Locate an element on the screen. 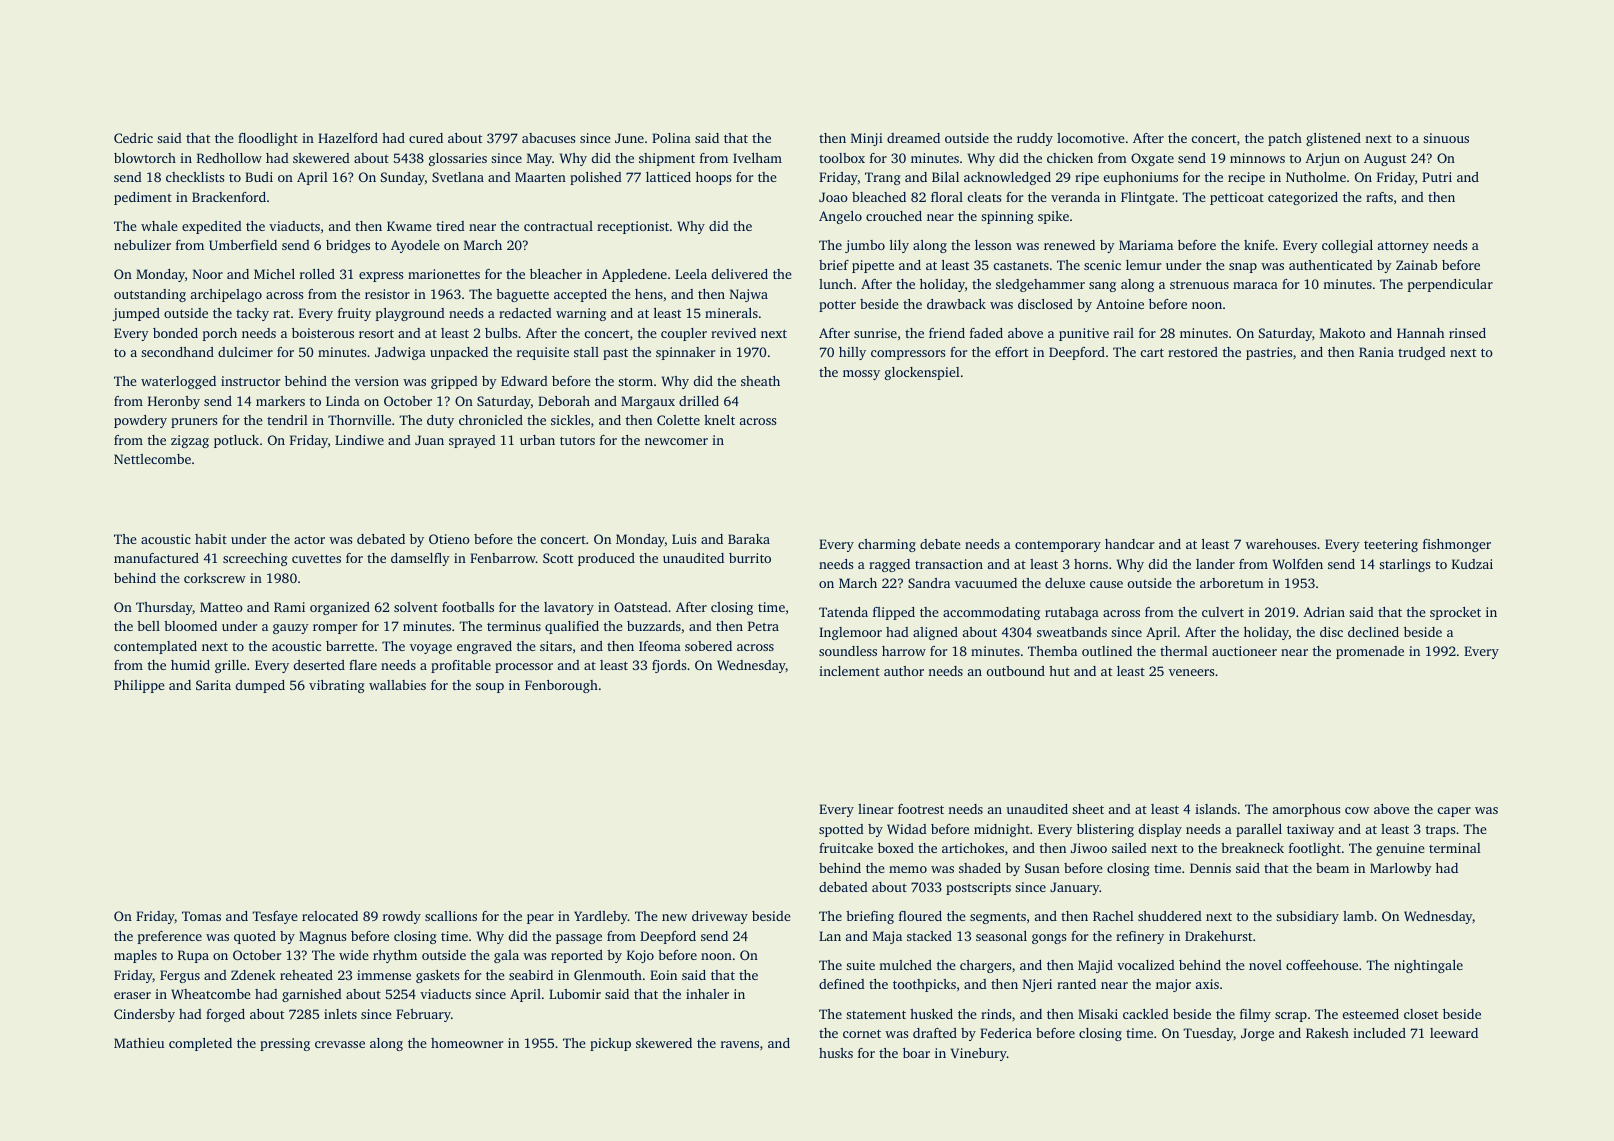 The image size is (1614, 1141). Jorge is located at coordinates (1257, 1034).
